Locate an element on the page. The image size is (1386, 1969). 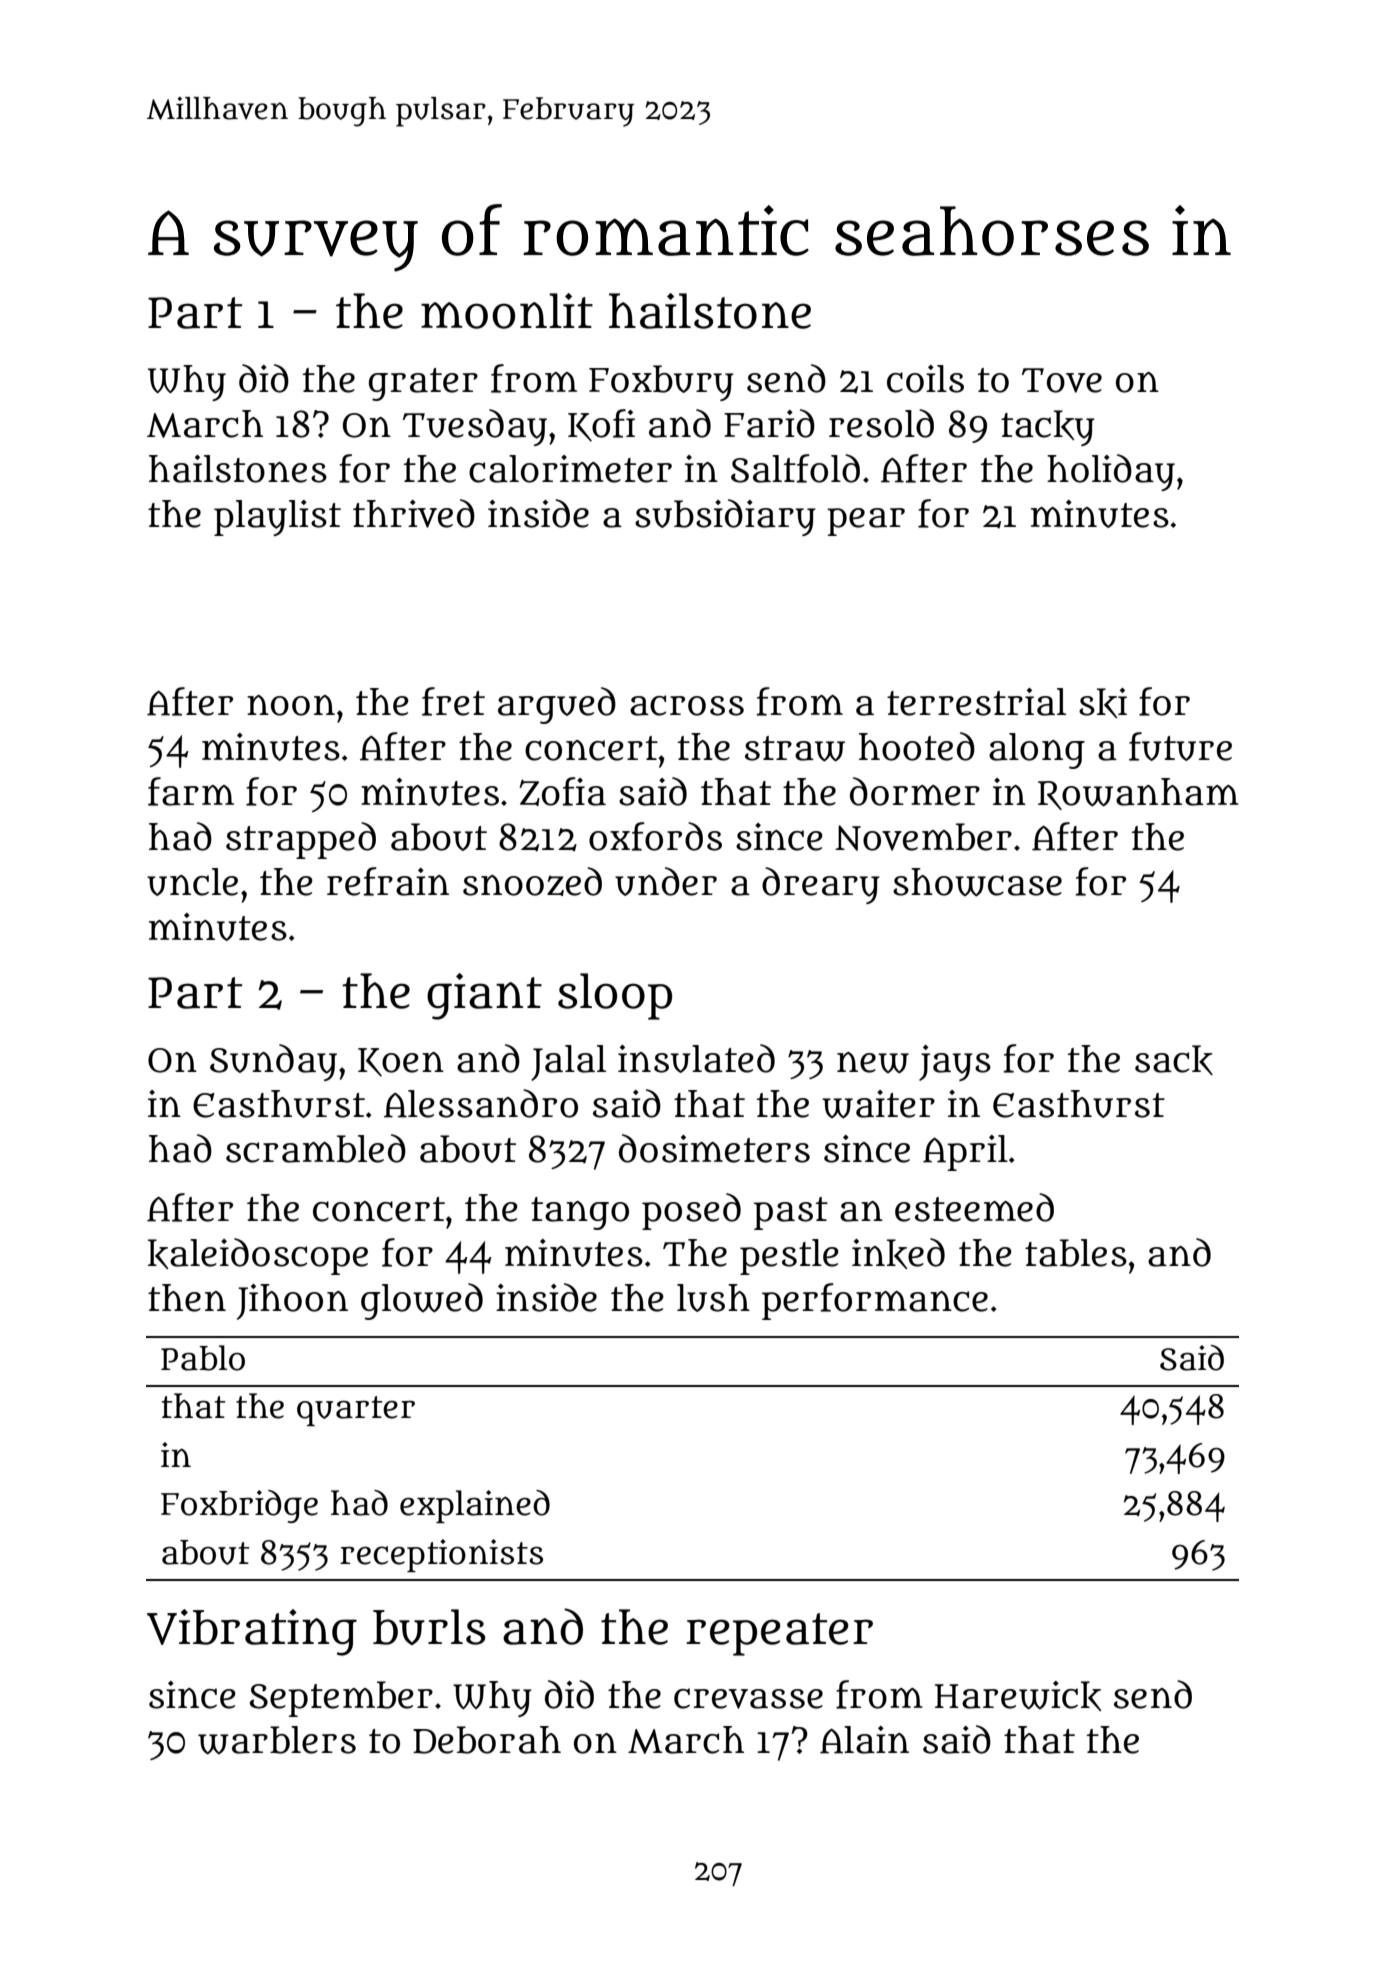
warblers is located at coordinates (277, 1740).
